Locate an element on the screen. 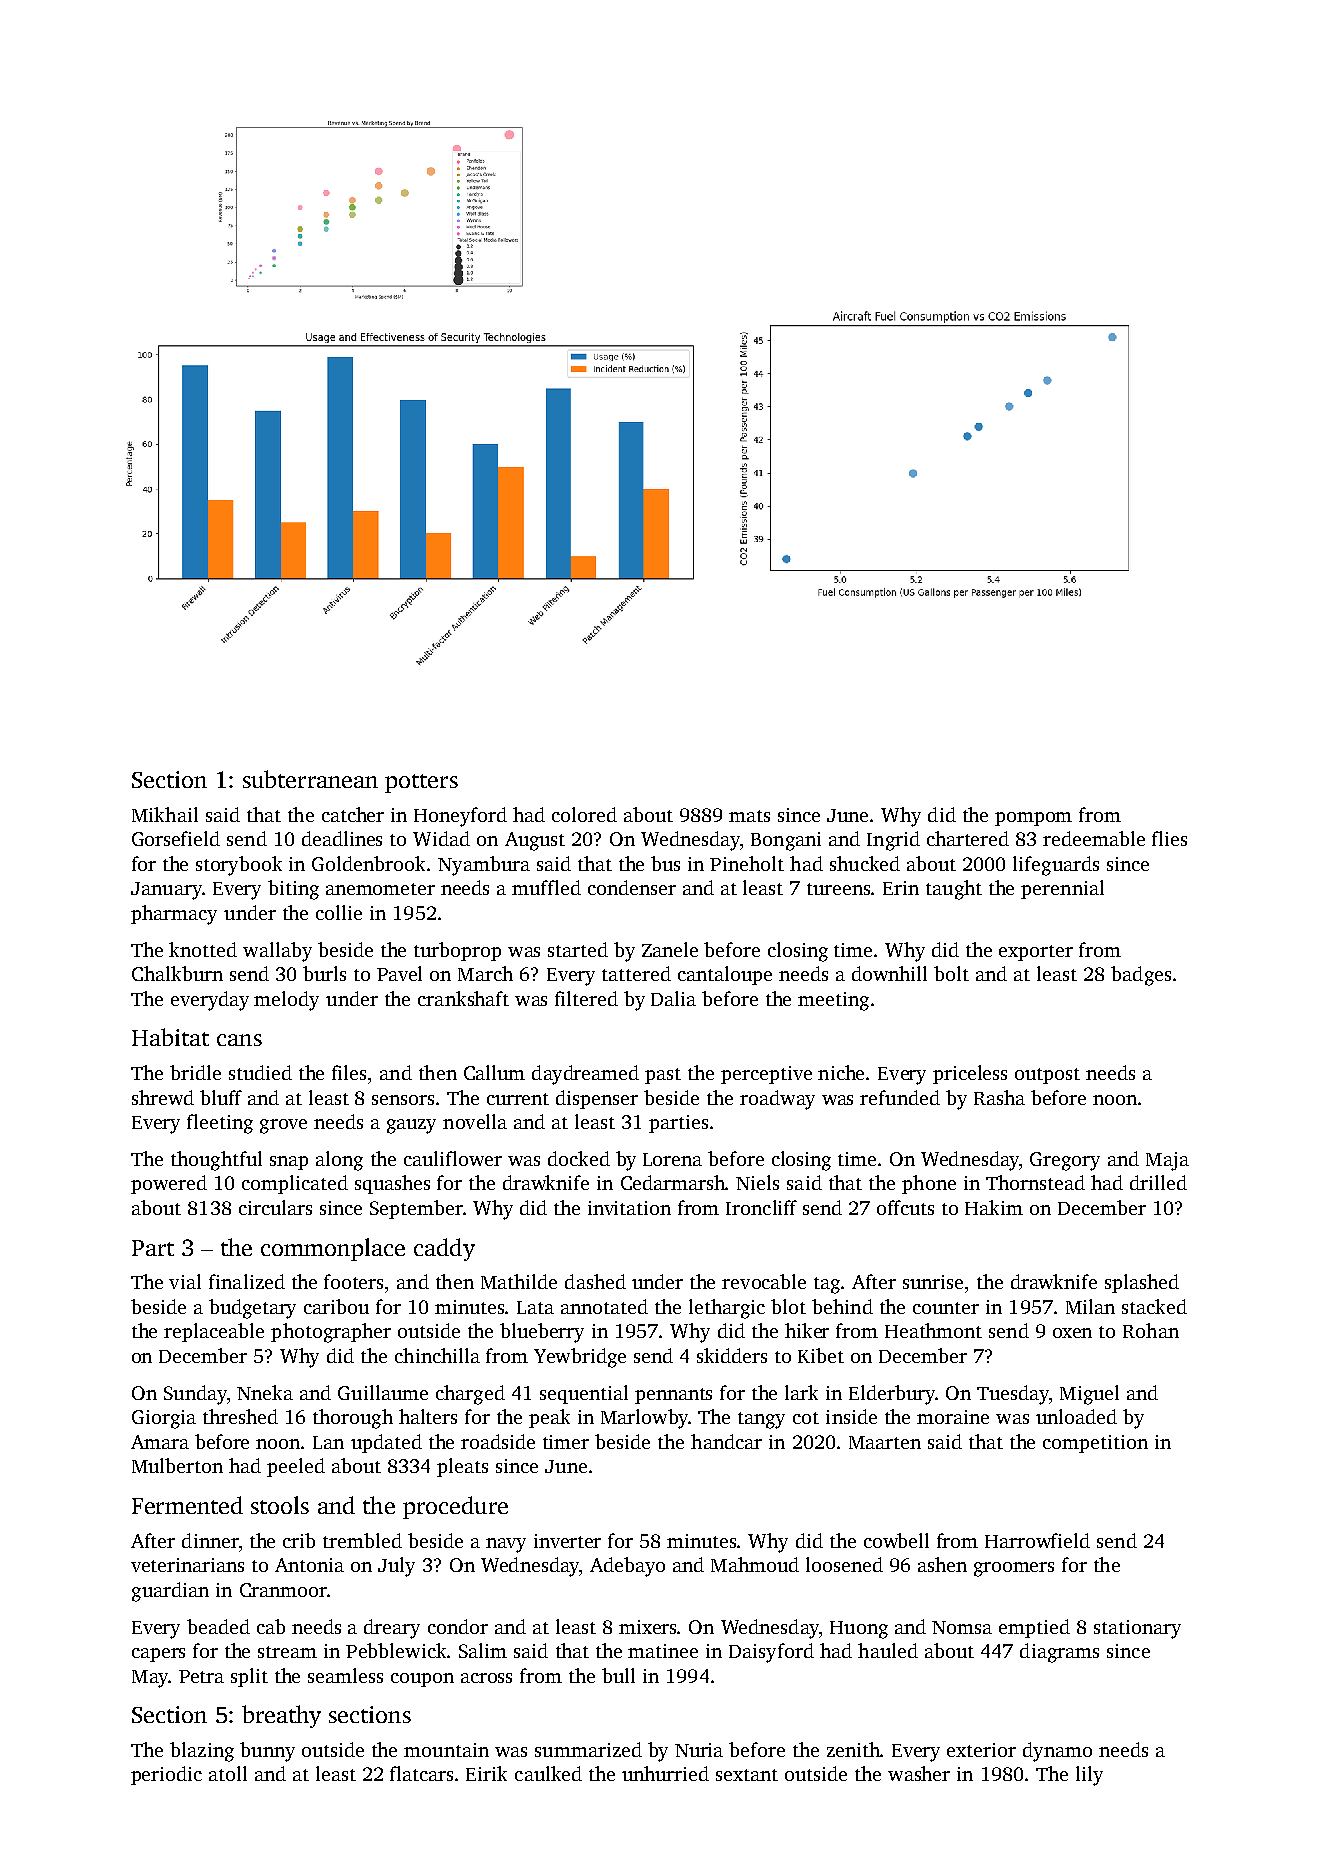 This screenshot has height=1867, width=1320. mats is located at coordinates (749, 816).
